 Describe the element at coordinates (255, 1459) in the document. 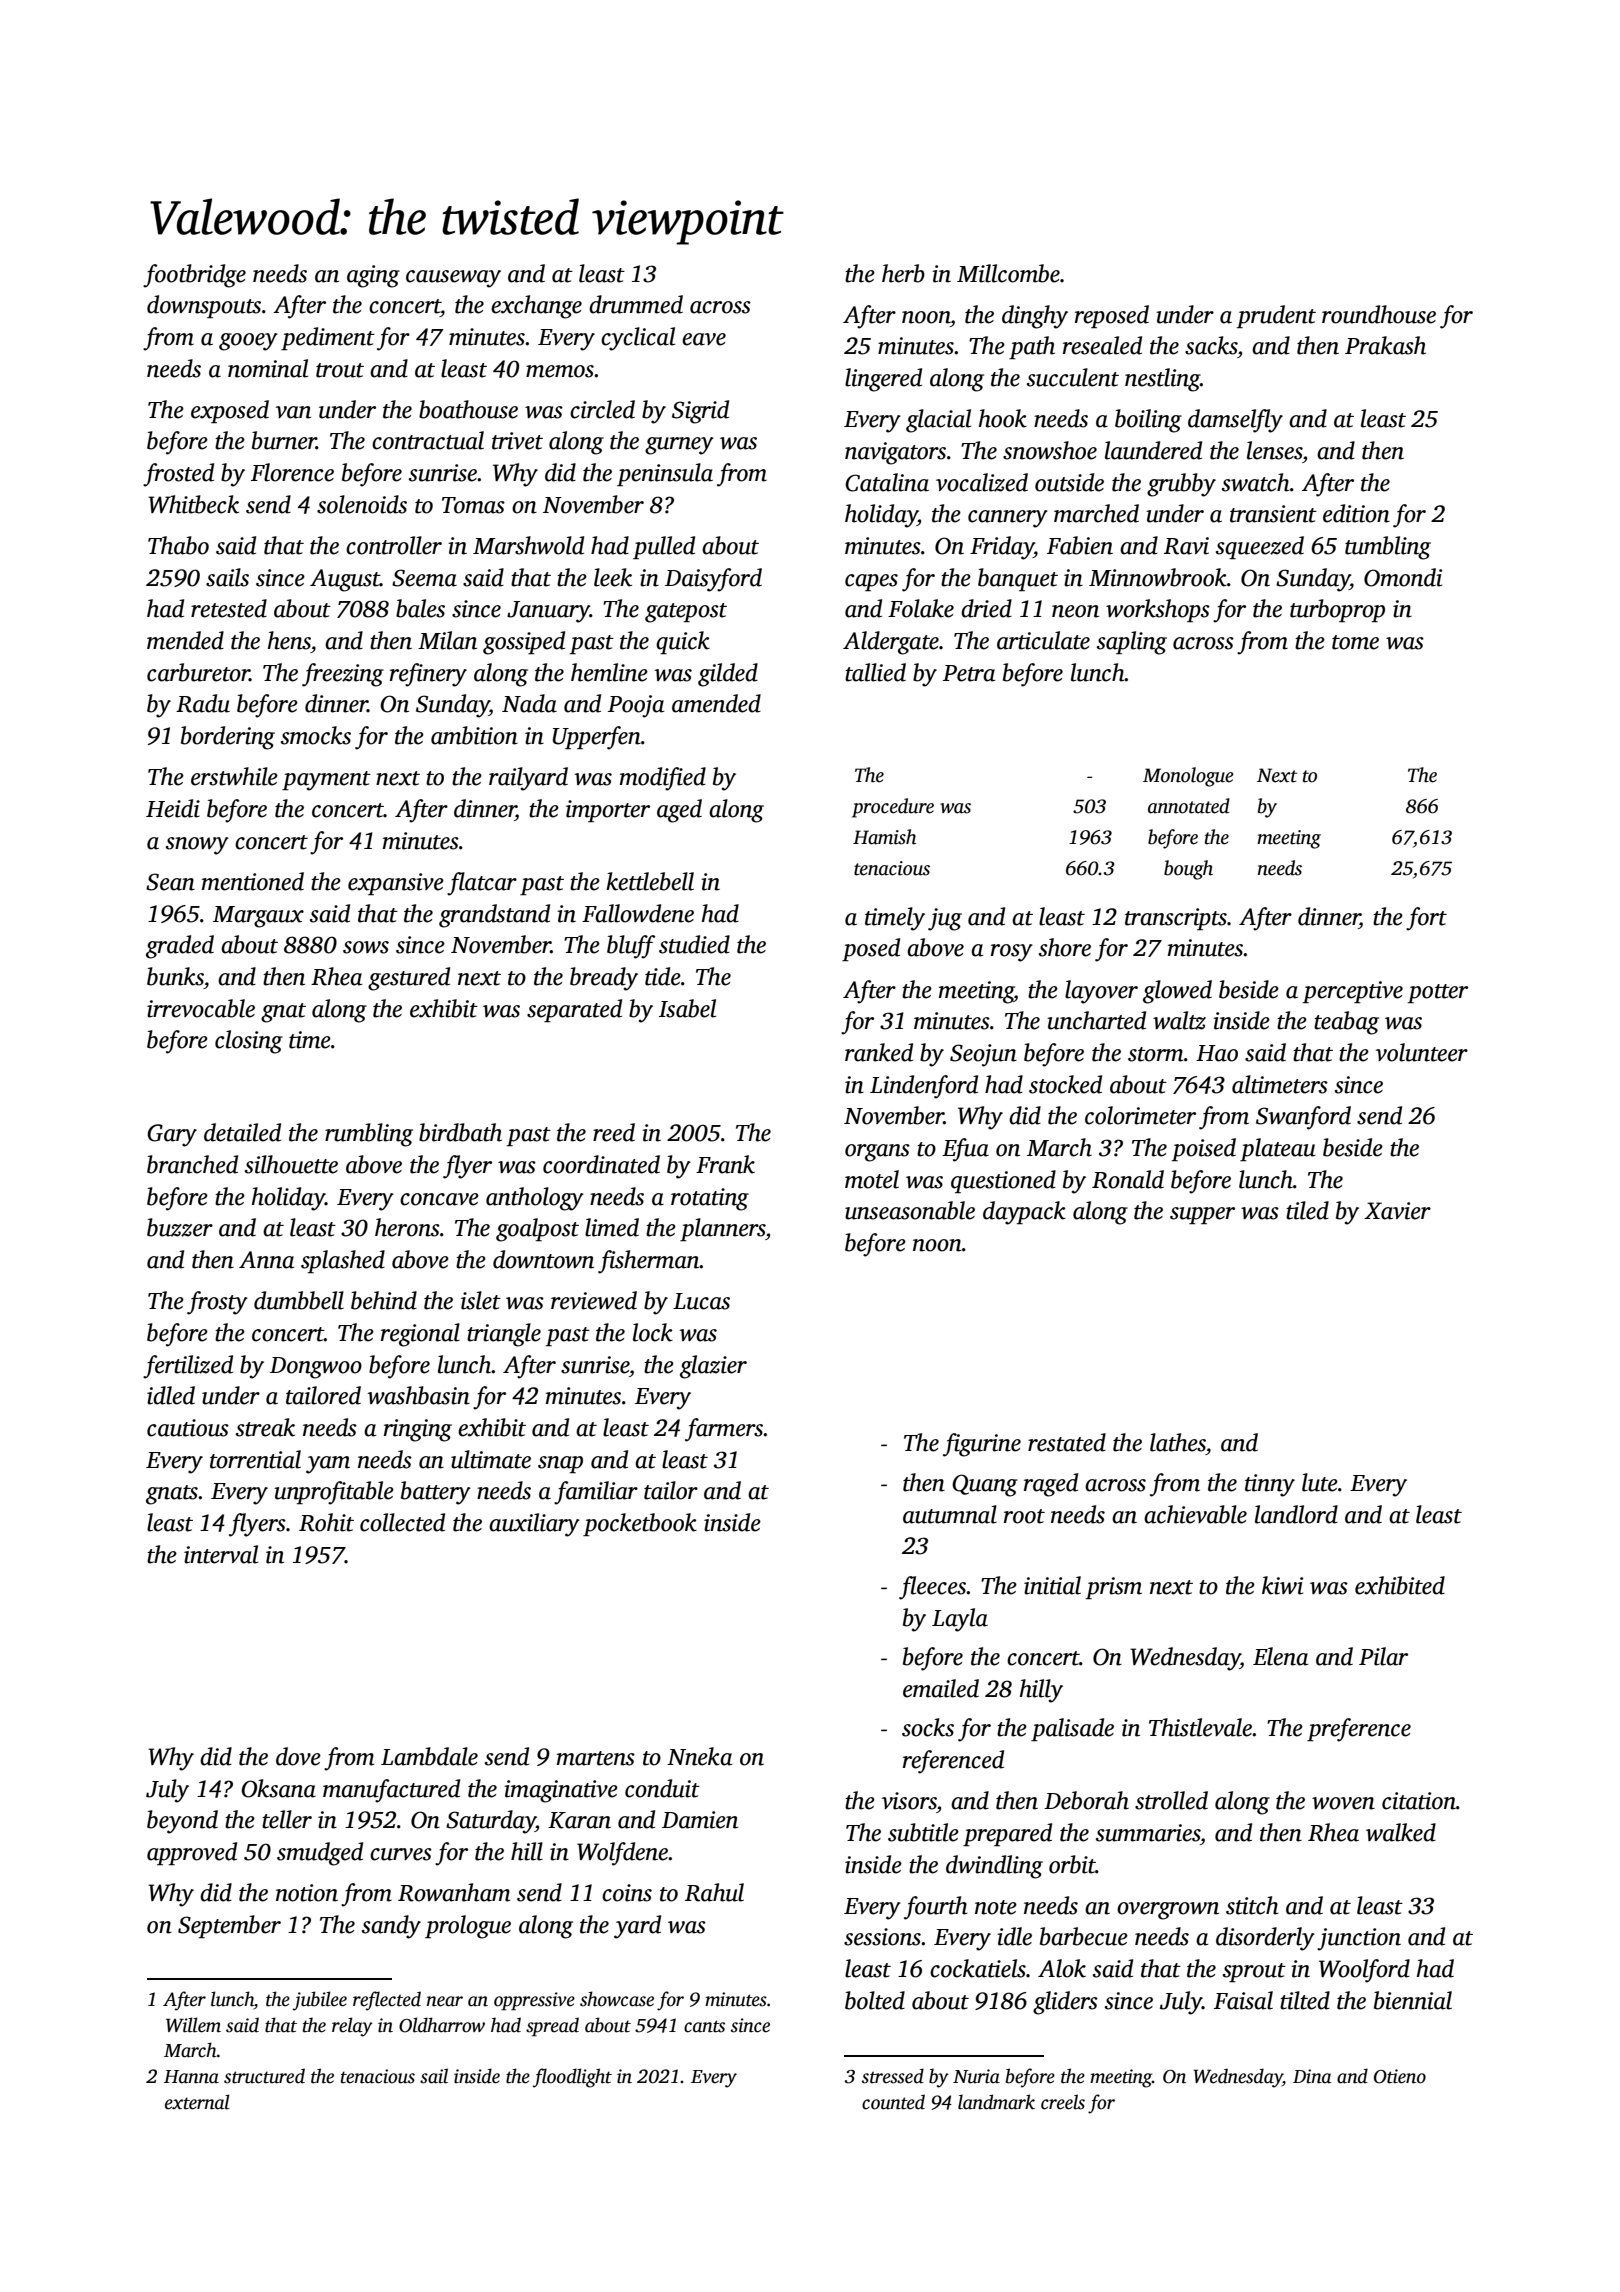

I see `torrential` at that location.
